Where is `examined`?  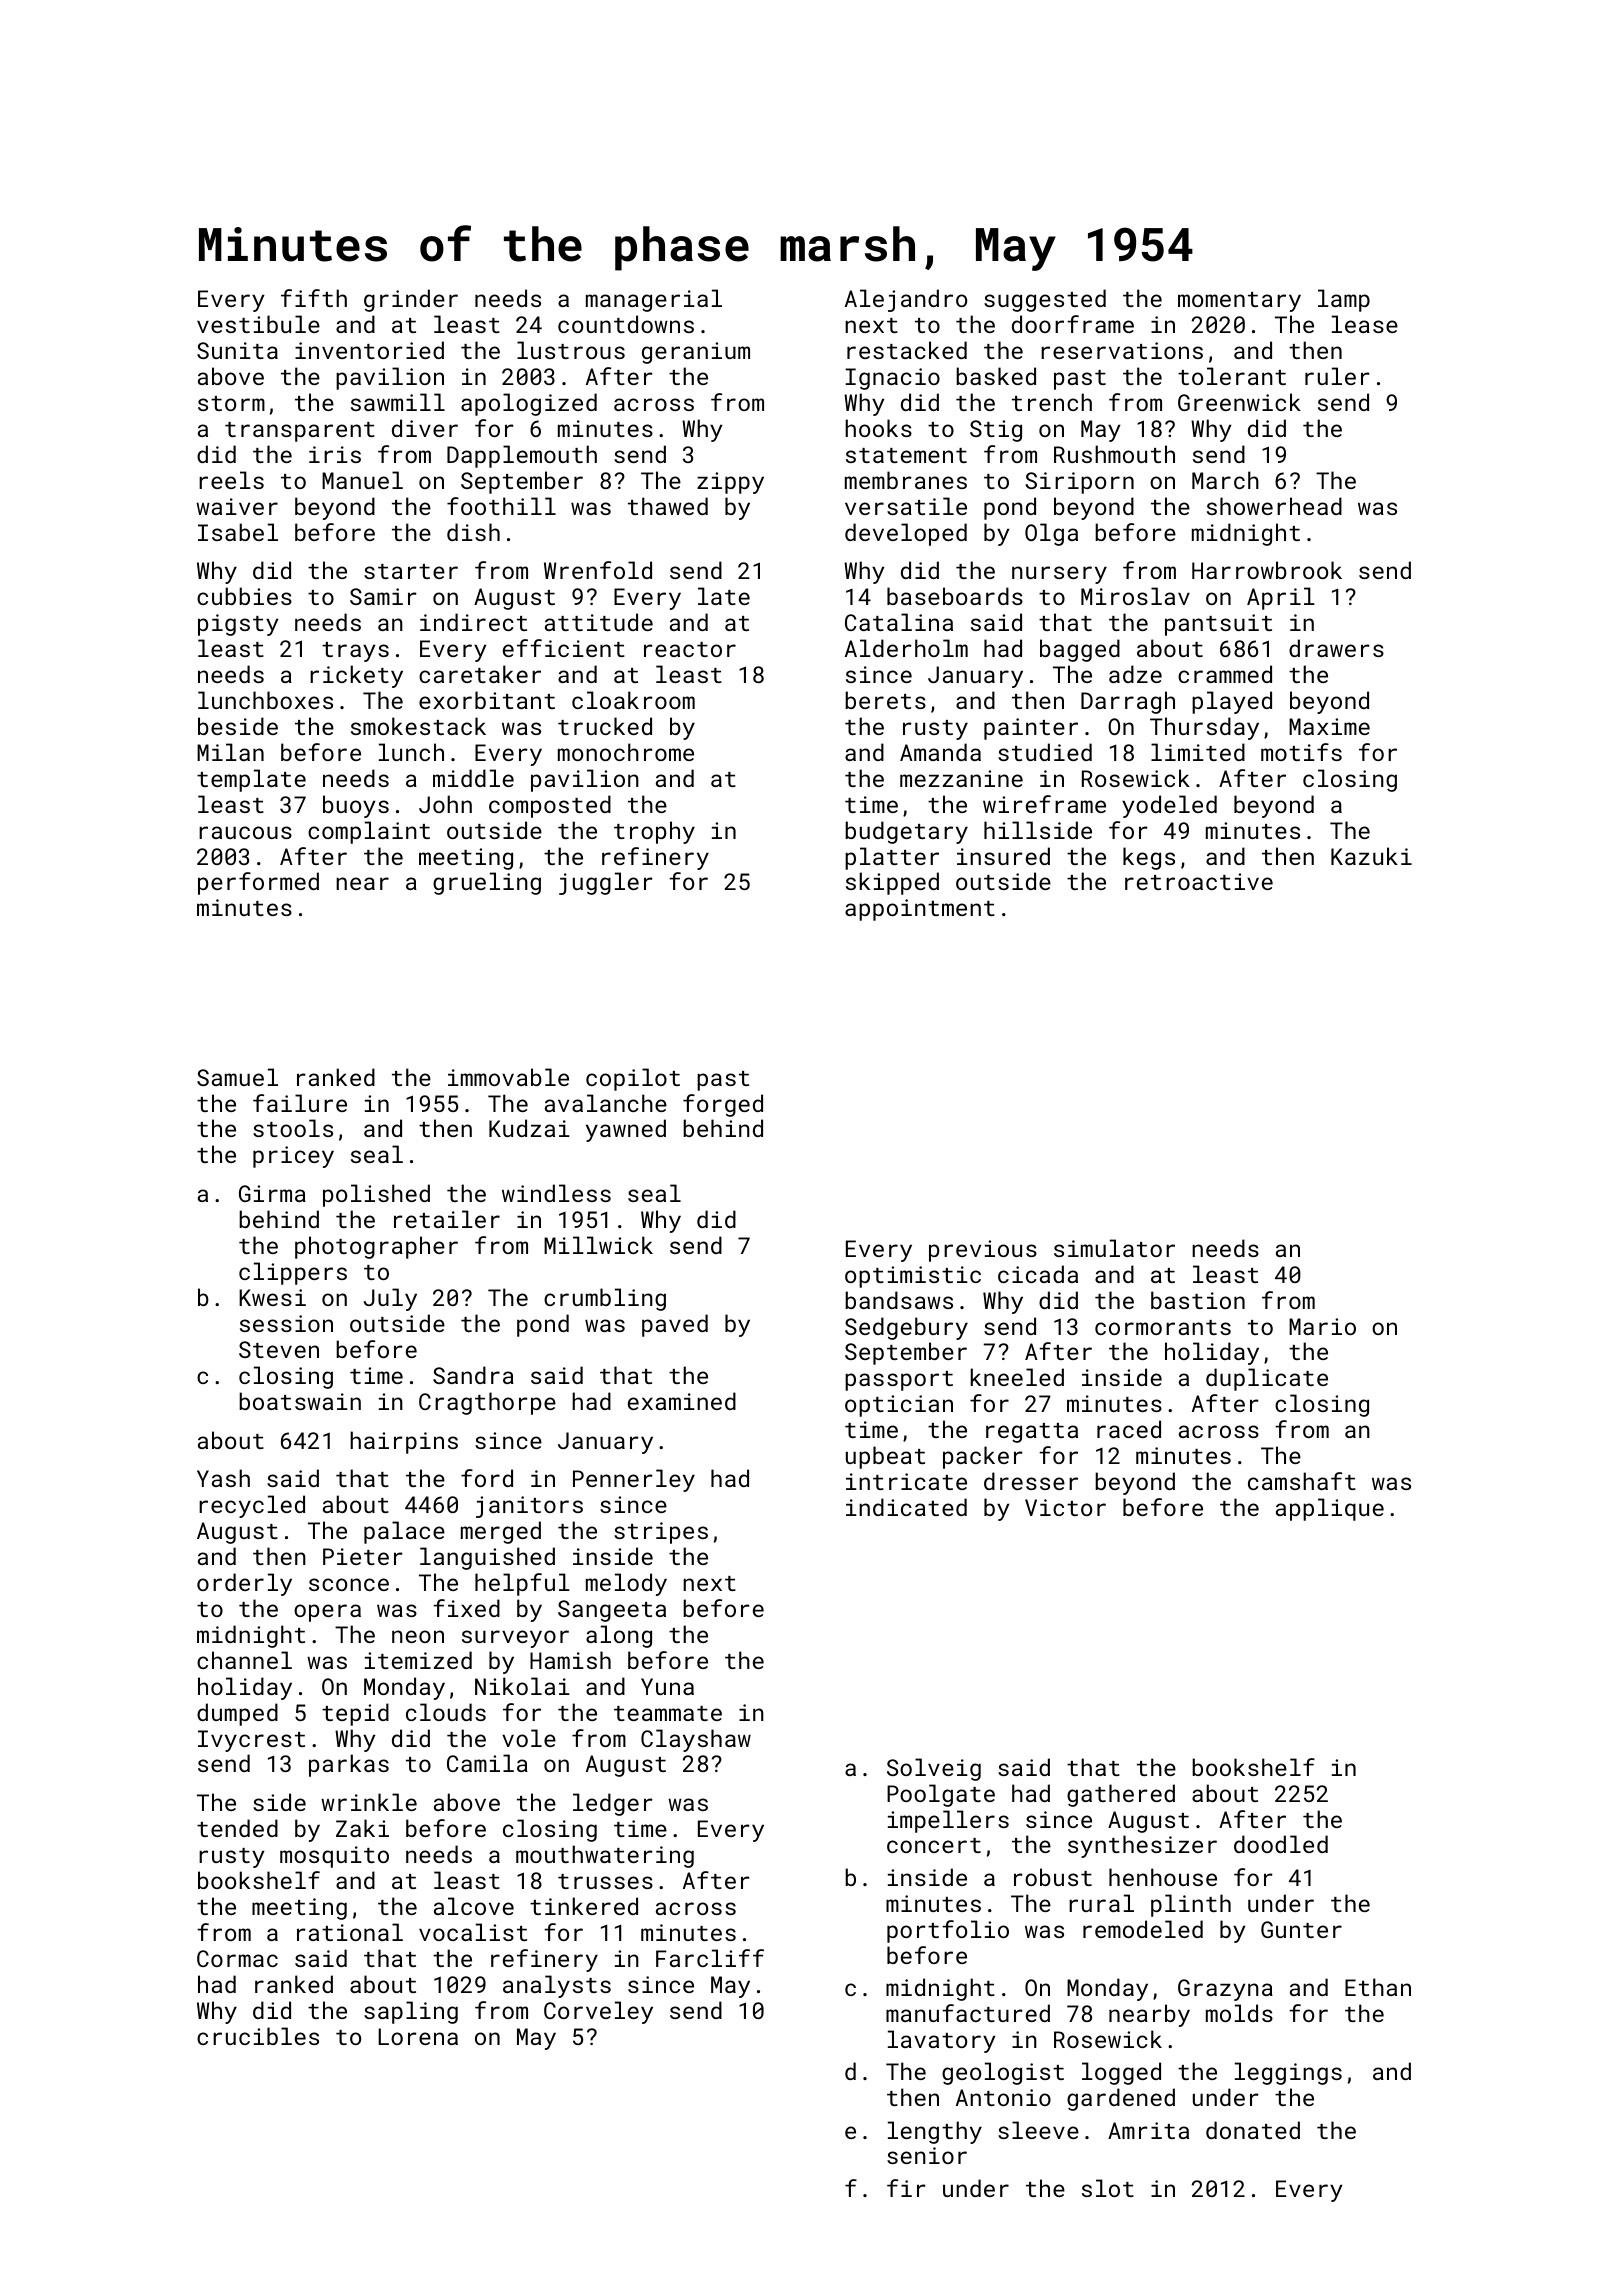 examined is located at coordinates (682, 1401).
